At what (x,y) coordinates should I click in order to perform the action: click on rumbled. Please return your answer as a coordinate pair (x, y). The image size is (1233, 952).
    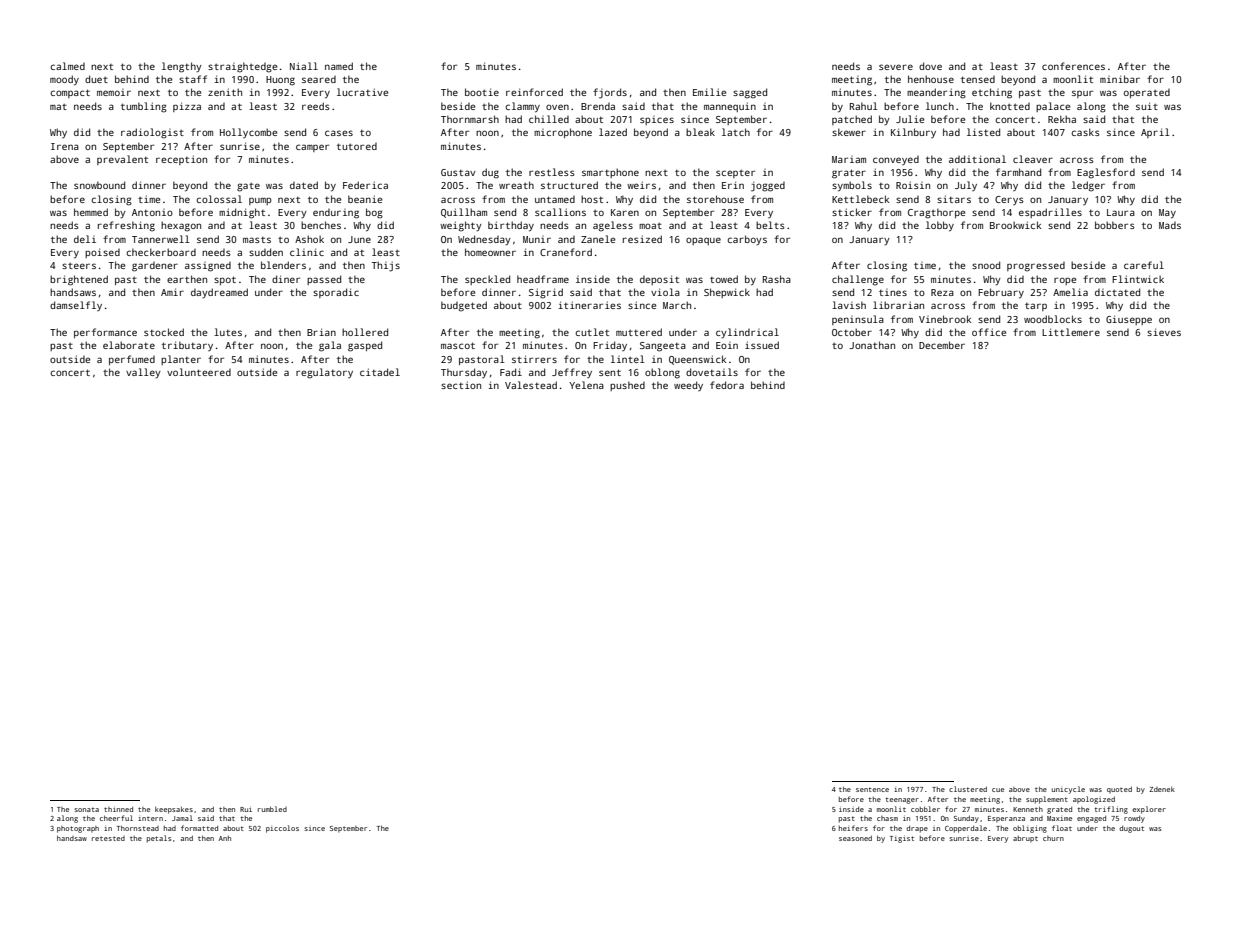
    Looking at the image, I should click on (272, 809).
